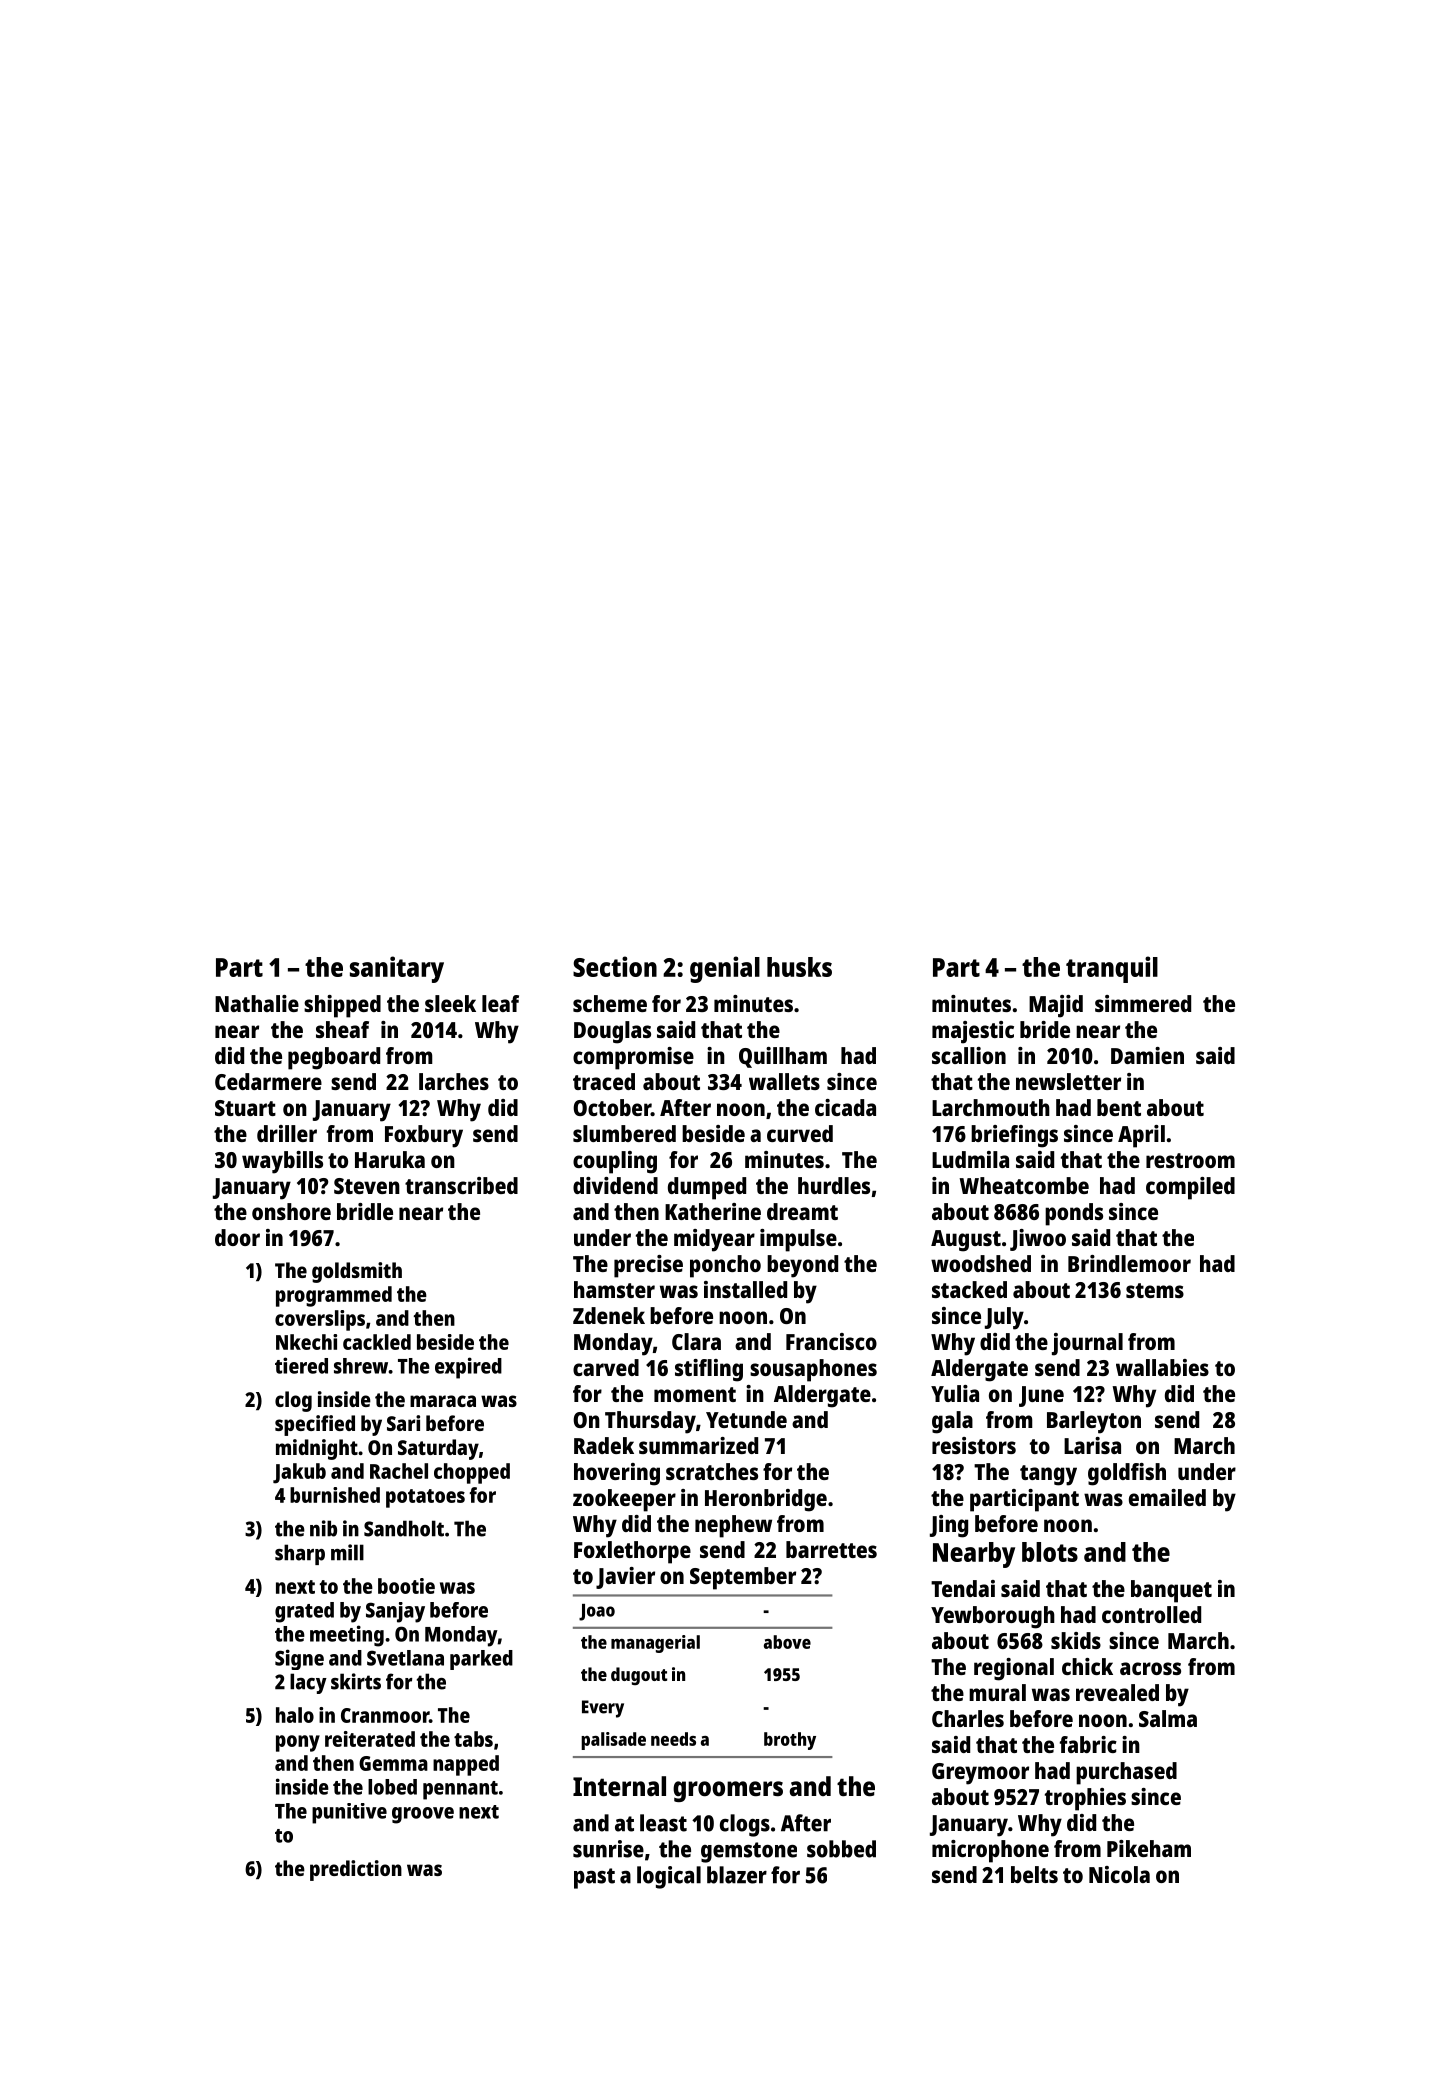 The height and width of the document is (2100, 1450). What do you see at coordinates (237, 1237) in the document?
I see `door` at bounding box center [237, 1237].
